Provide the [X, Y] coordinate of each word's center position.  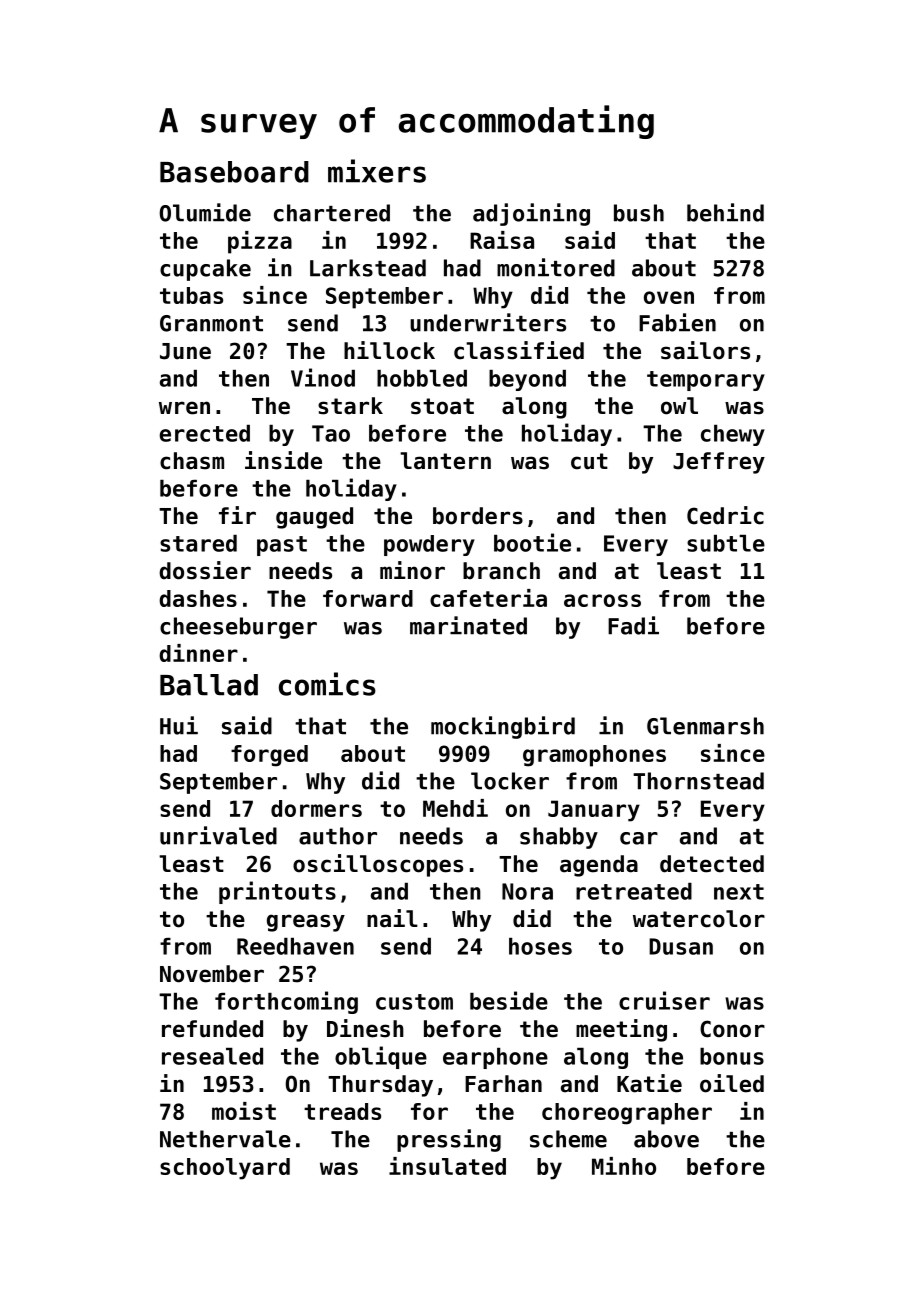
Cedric [725, 515]
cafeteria [488, 598]
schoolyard [225, 1169]
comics [327, 684]
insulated [447, 1166]
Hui [179, 725]
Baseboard [234, 172]
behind [725, 212]
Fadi [633, 625]
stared [198, 543]
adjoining [531, 214]
